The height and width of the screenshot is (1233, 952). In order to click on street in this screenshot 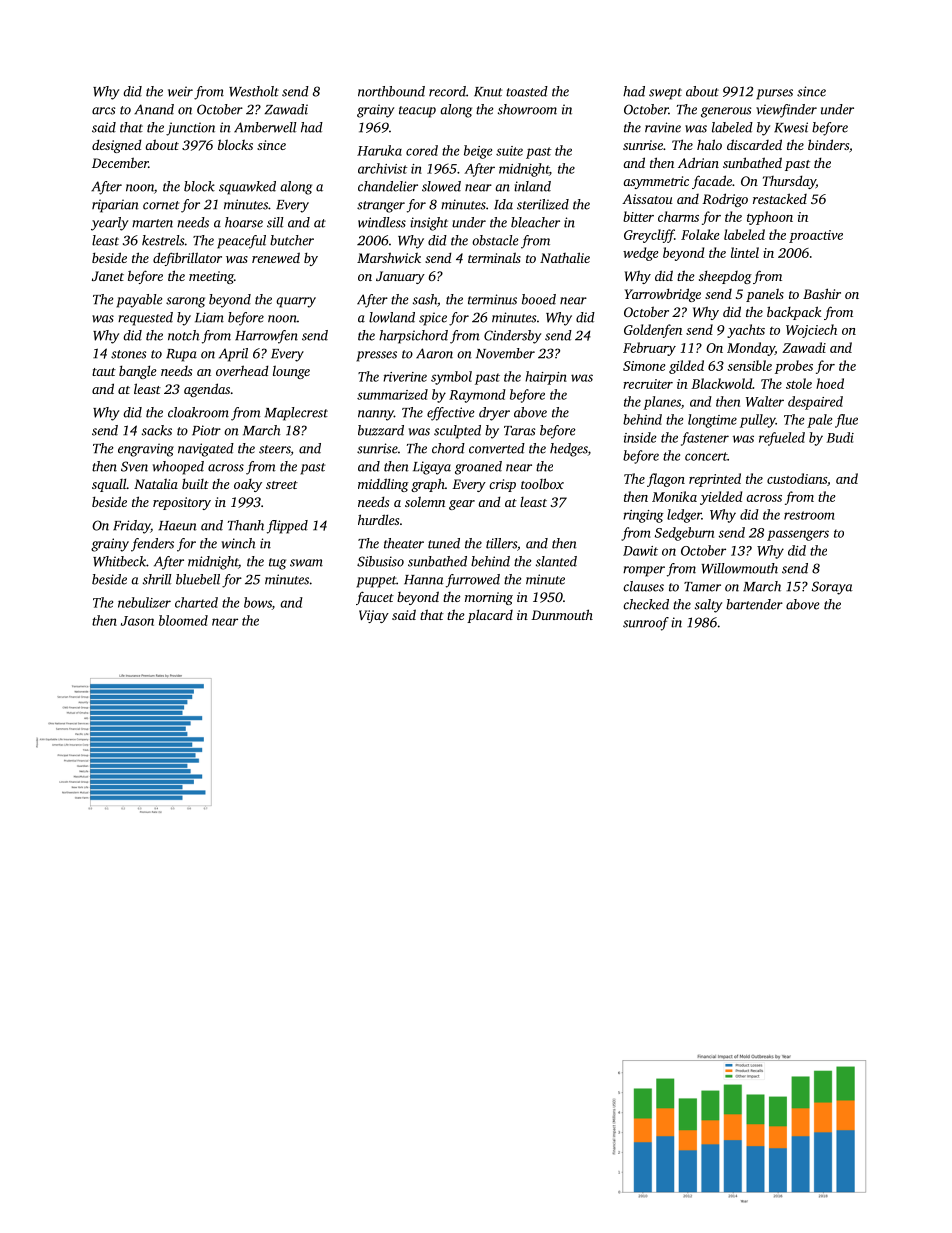, I will do `click(282, 485)`.
